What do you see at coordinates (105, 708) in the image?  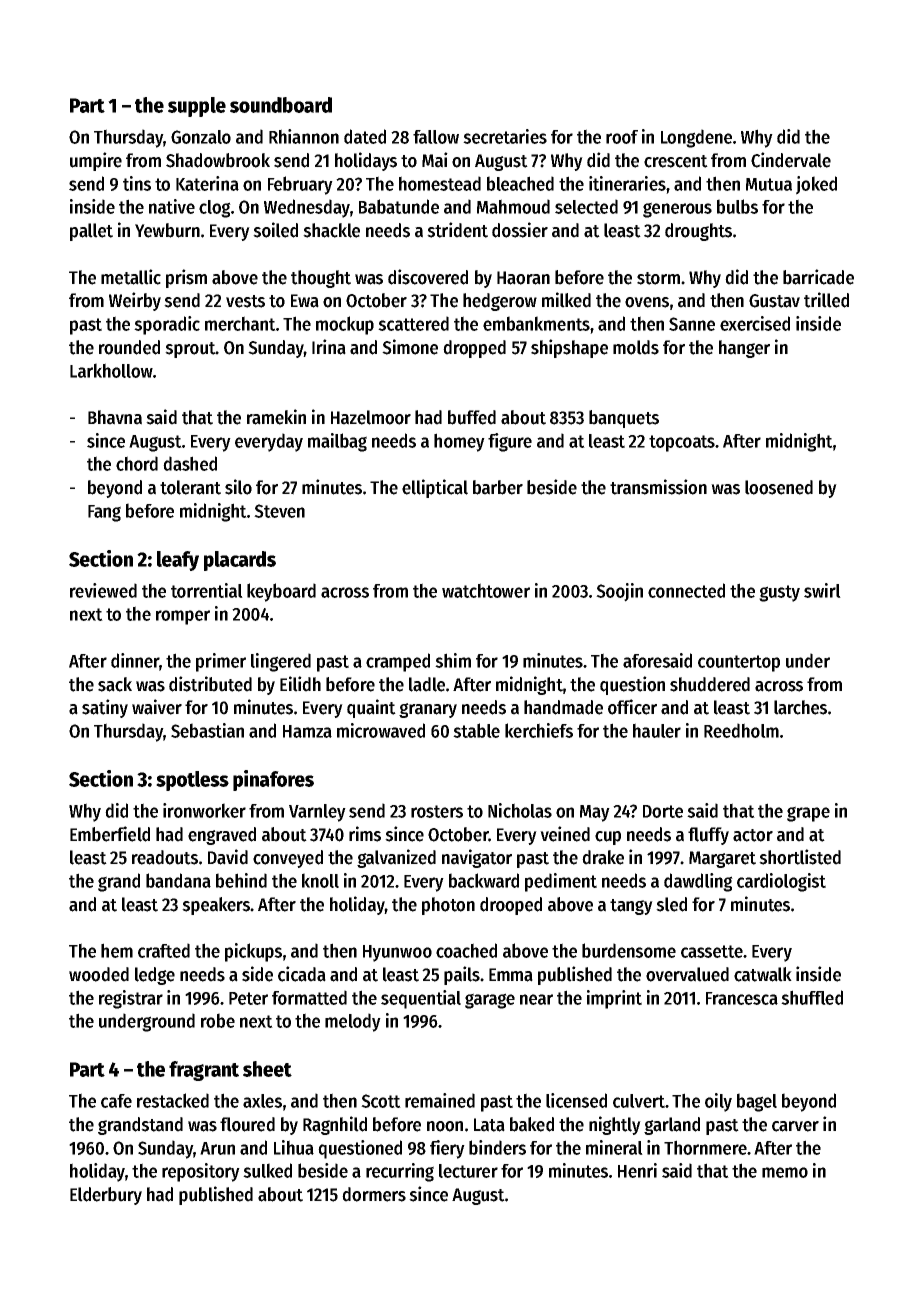 I see `satiny` at bounding box center [105, 708].
